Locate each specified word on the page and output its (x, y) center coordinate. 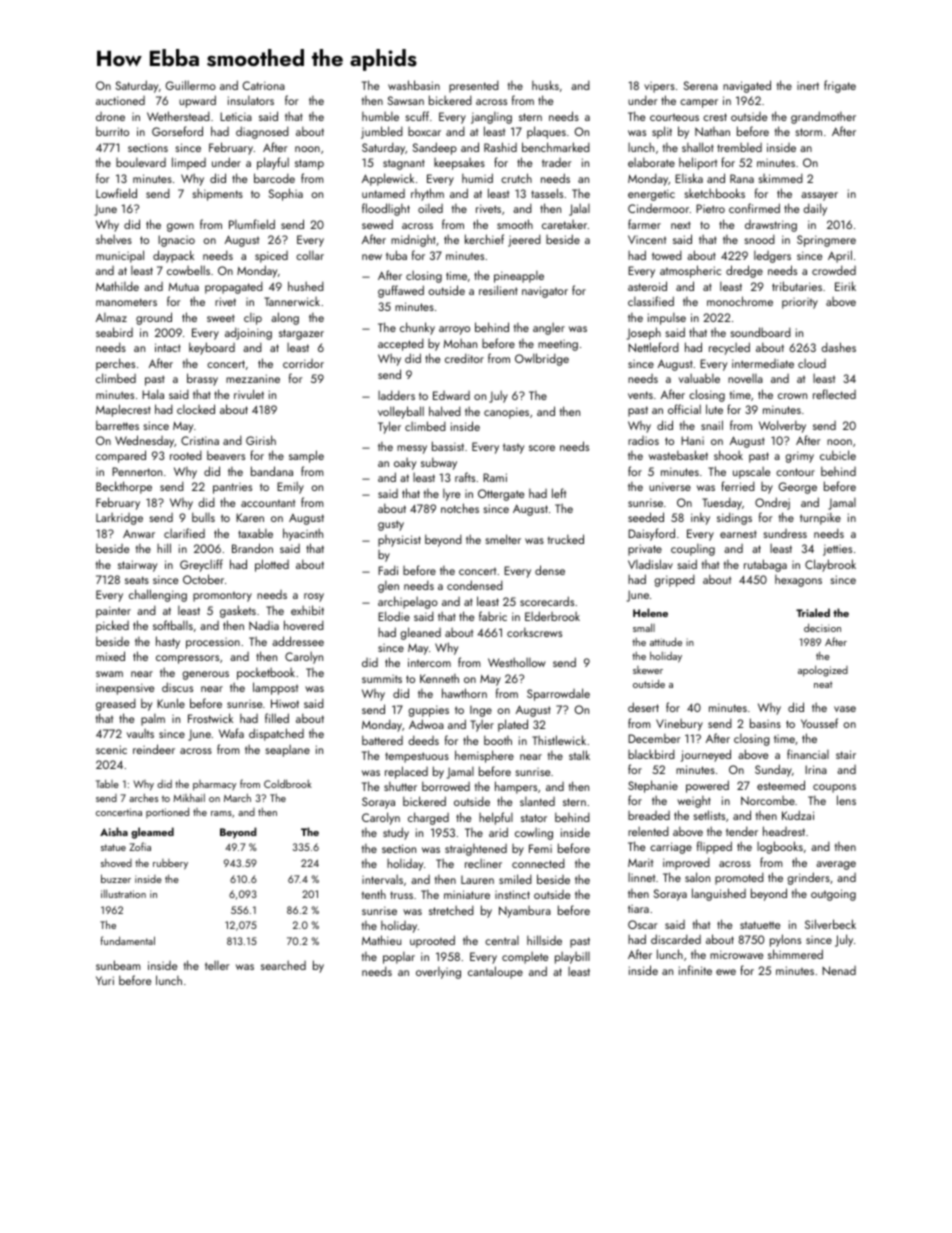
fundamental (127, 940)
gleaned (420, 633)
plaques (546, 132)
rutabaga (765, 565)
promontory (222, 596)
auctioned (120, 100)
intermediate (763, 363)
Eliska (689, 178)
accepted (401, 344)
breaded (649, 815)
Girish (261, 440)
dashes (838, 347)
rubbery (170, 864)
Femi (540, 848)
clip (253, 319)
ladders (396, 395)
